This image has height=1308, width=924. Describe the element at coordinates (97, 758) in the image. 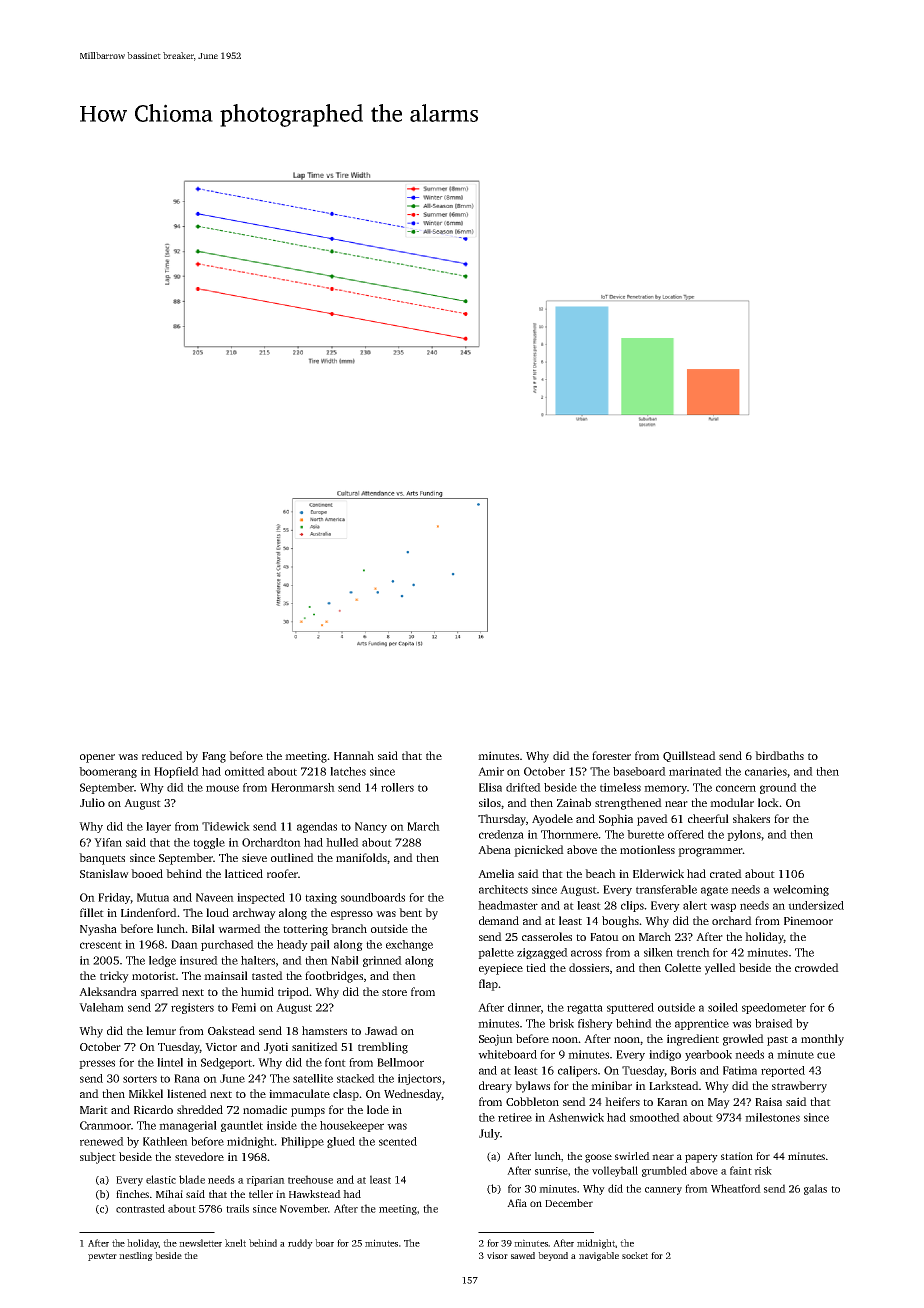

I see `opener` at that location.
